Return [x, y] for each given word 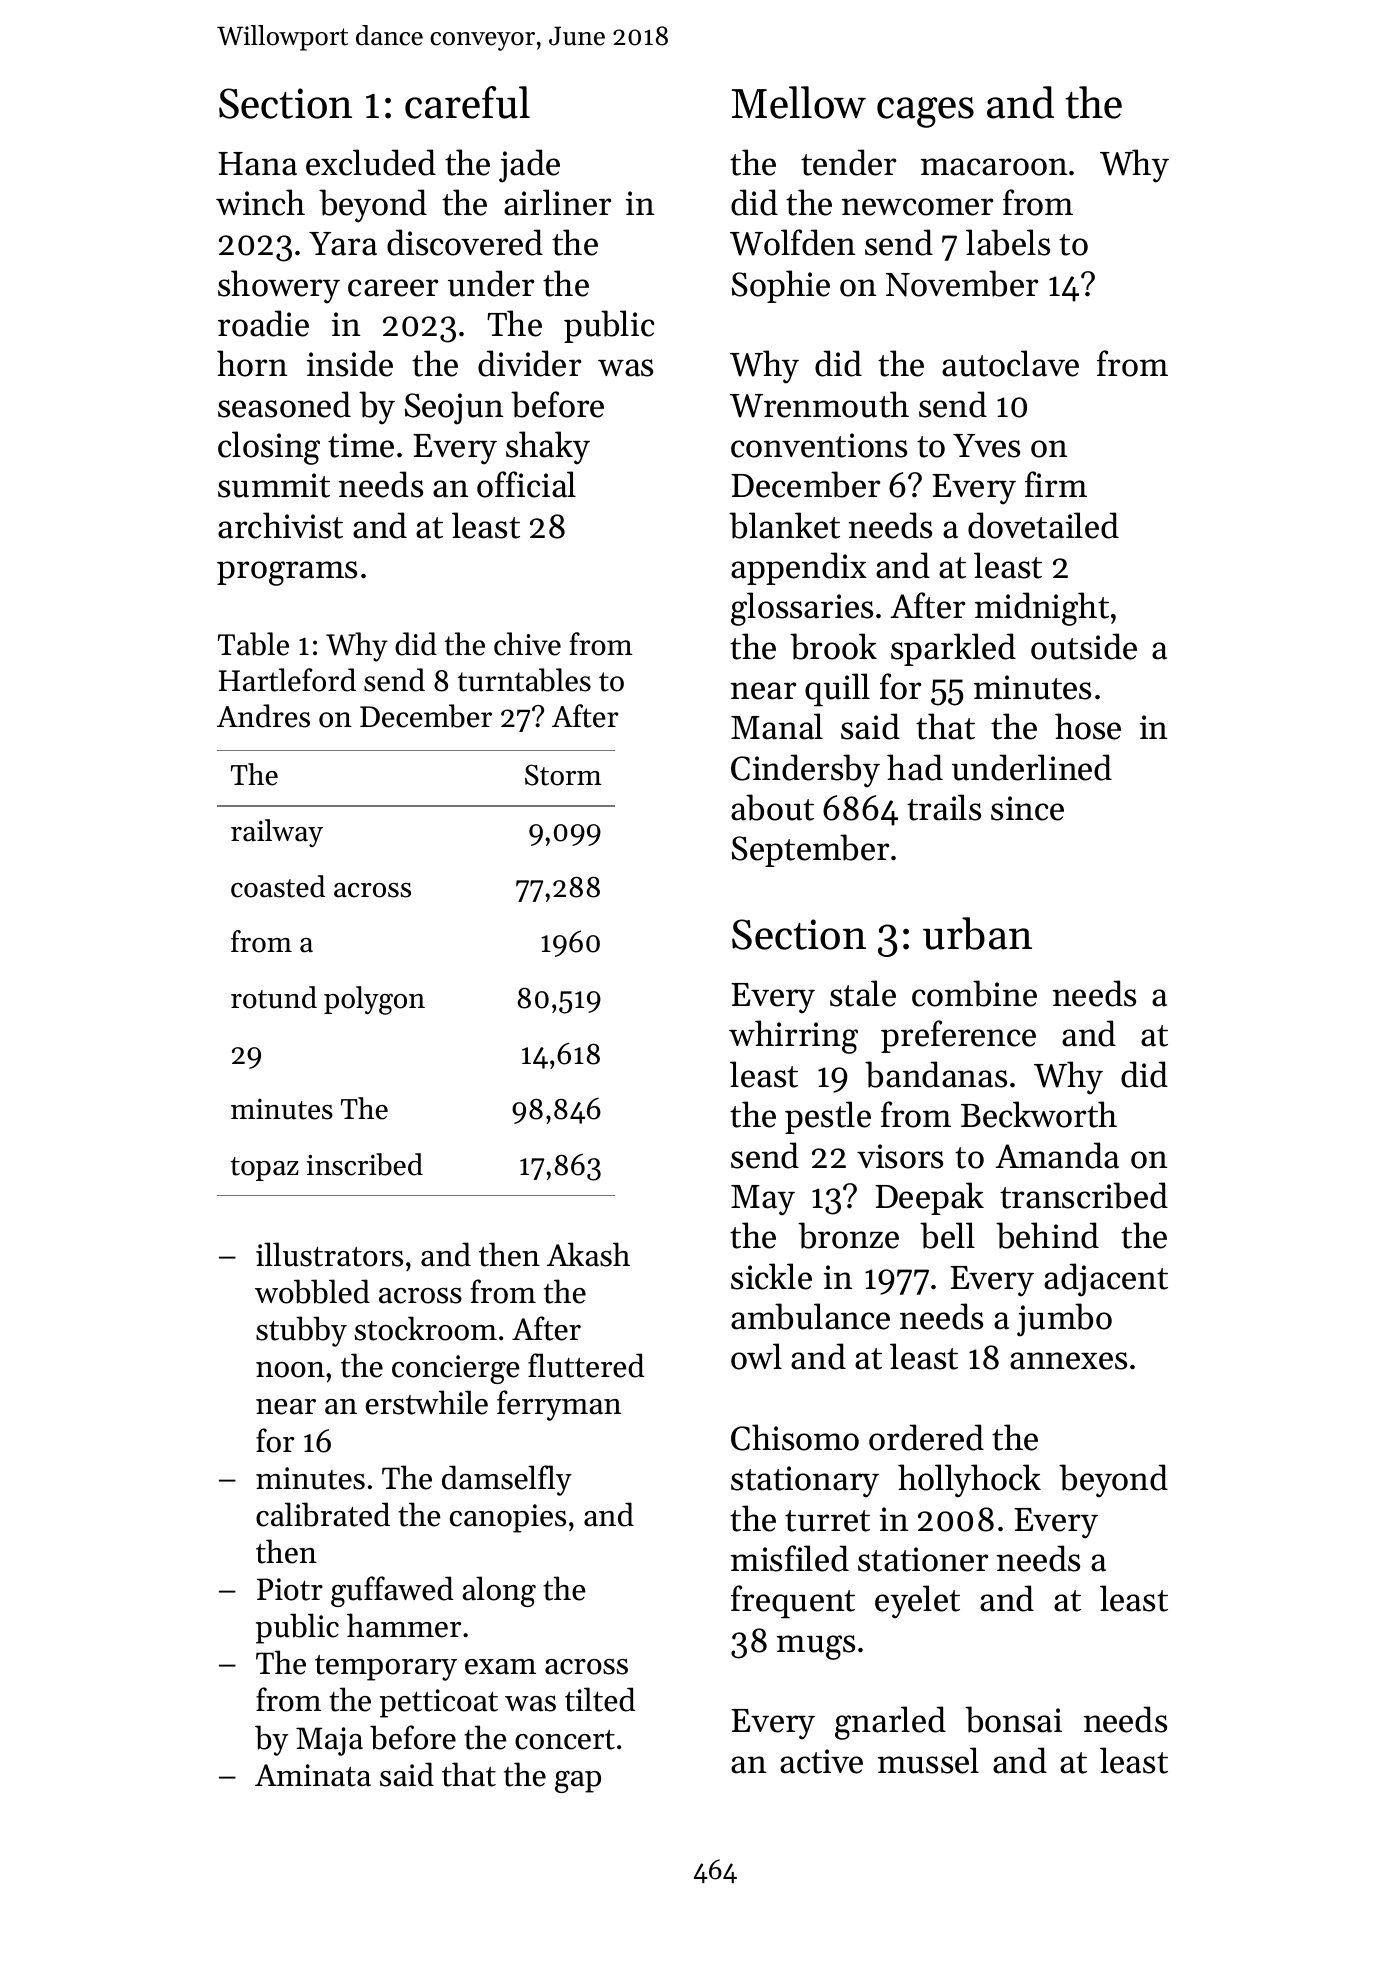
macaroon [994, 167]
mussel [928, 1760]
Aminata [313, 1775]
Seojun [454, 409]
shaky [548, 448]
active [821, 1761]
